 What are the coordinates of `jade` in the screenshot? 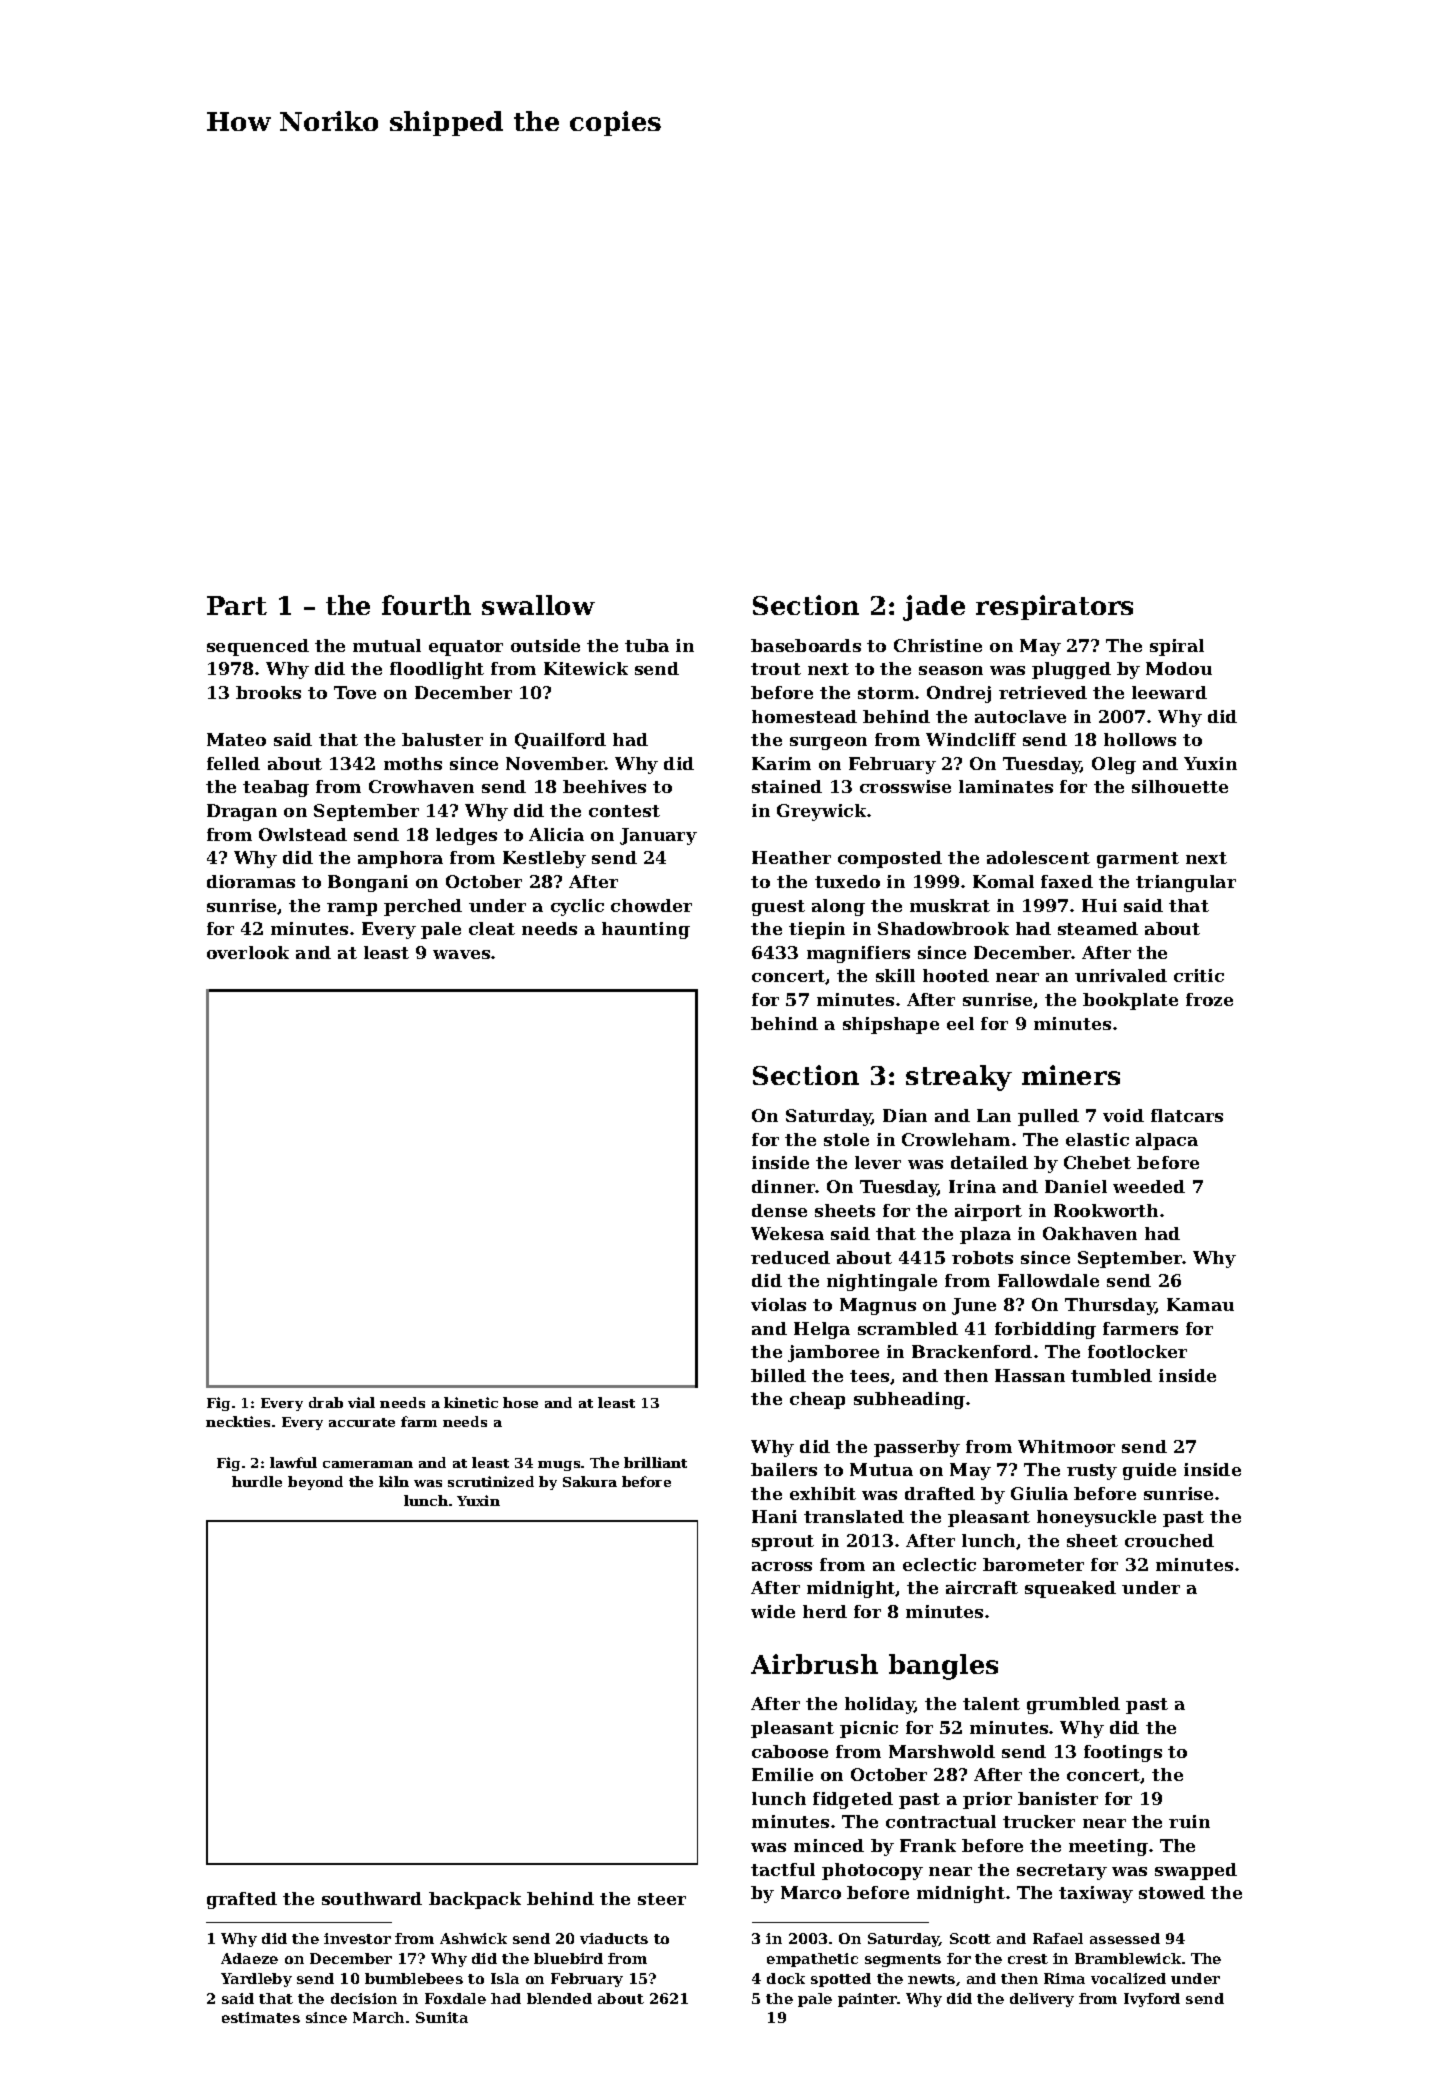 It's located at (934, 608).
